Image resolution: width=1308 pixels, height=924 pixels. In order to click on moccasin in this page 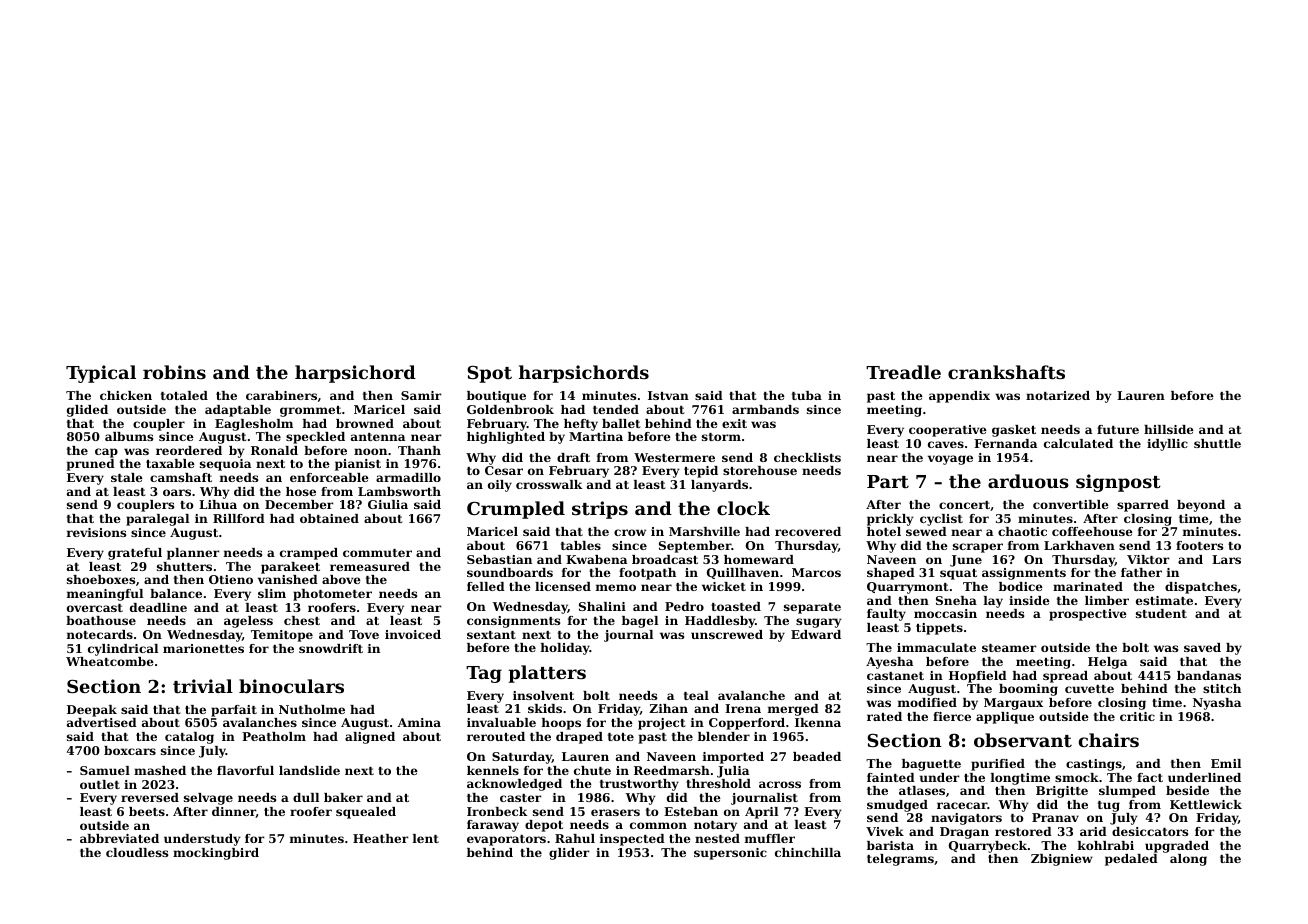, I will do `click(945, 613)`.
